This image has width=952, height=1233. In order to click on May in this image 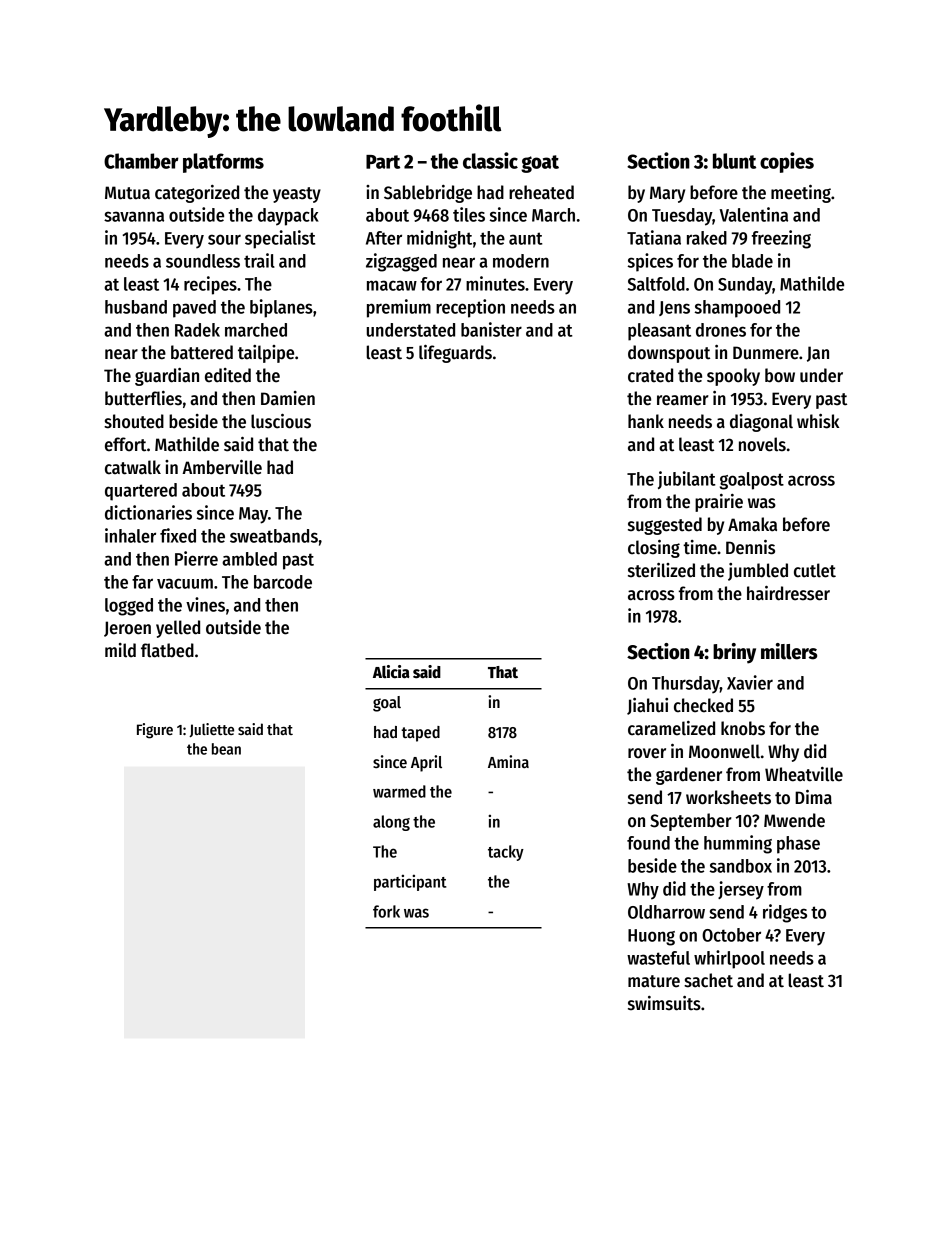, I will do `click(253, 515)`.
